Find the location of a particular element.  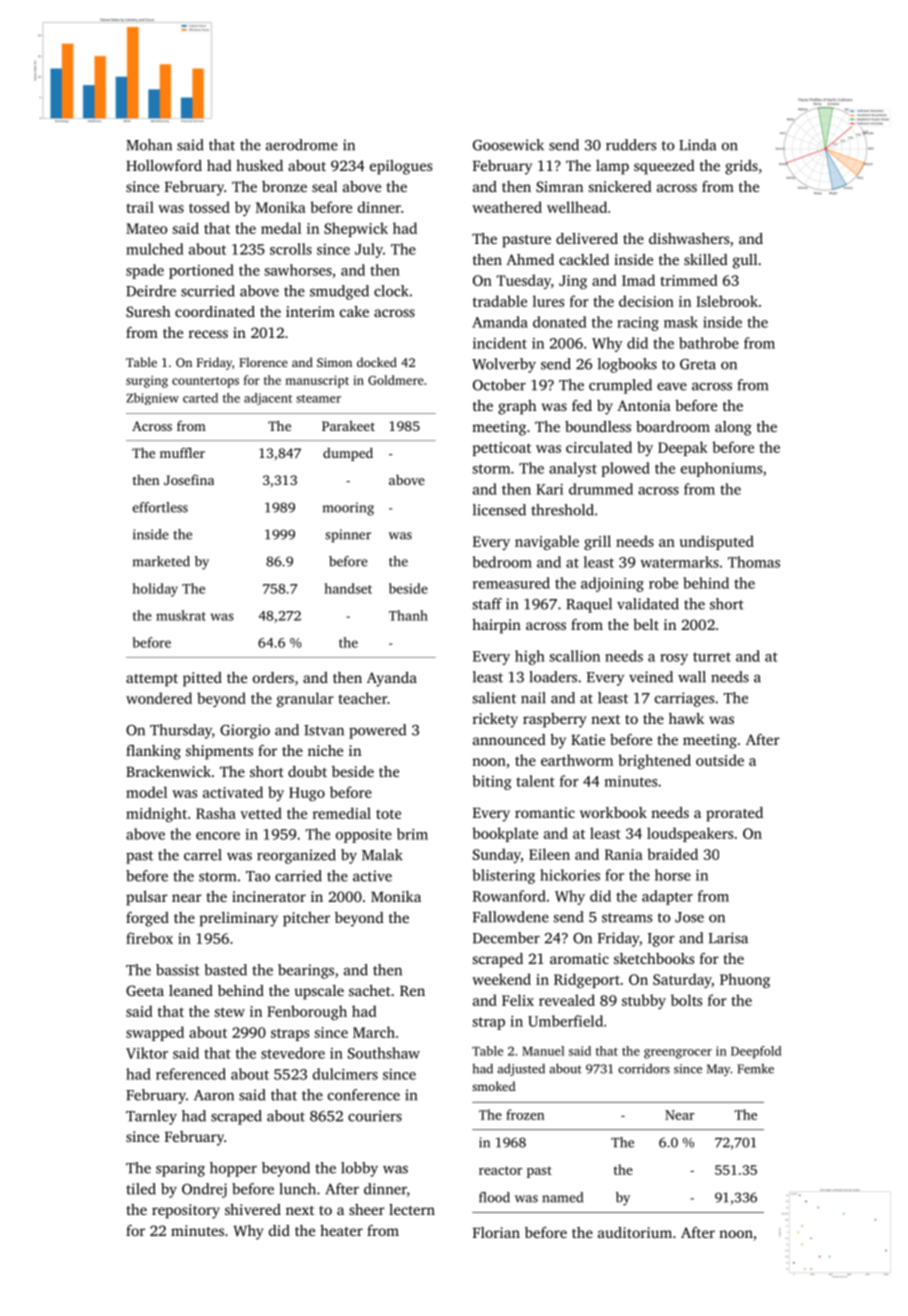

drummed is located at coordinates (601, 489).
